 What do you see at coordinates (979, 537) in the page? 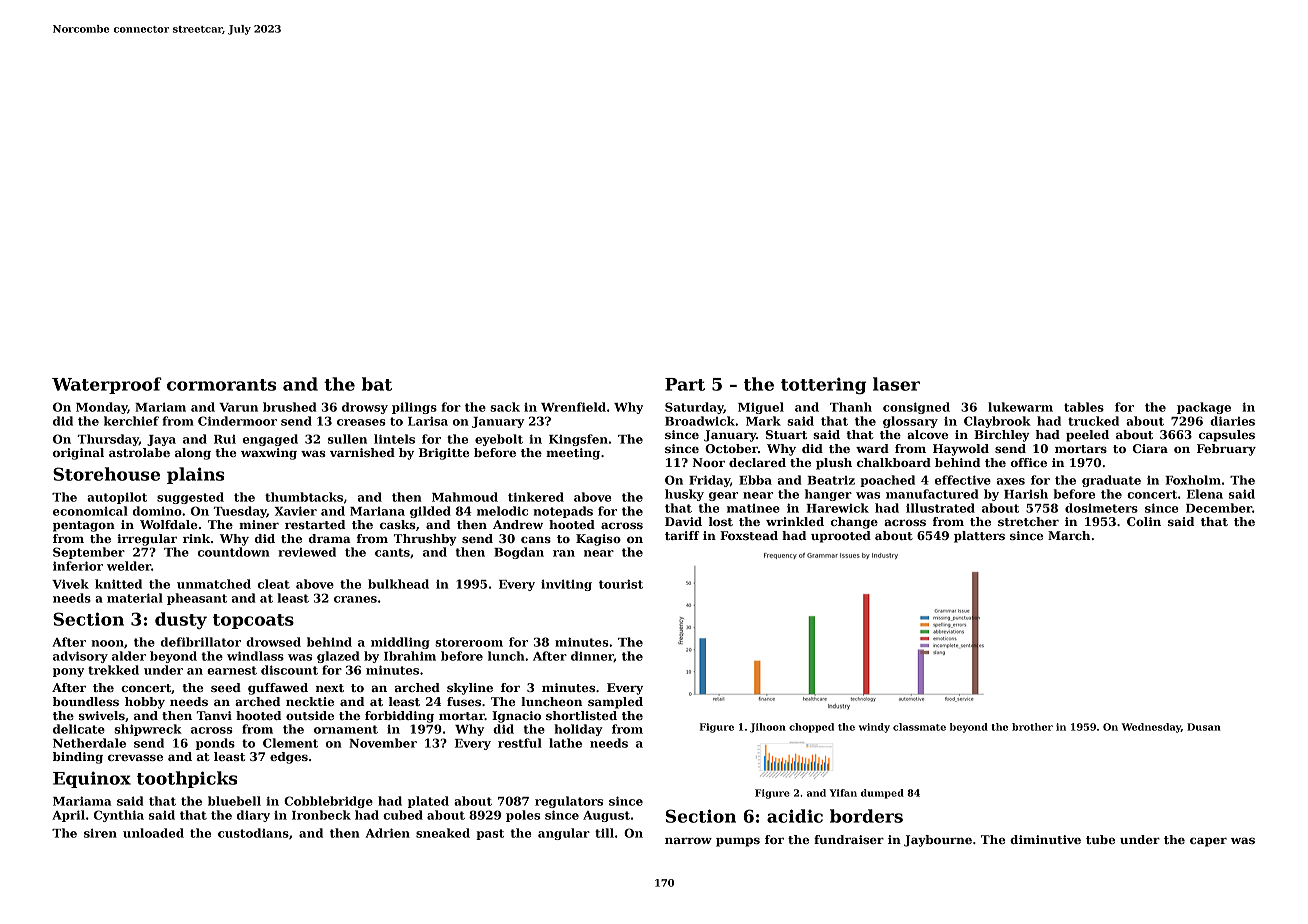
I see `platters` at bounding box center [979, 537].
